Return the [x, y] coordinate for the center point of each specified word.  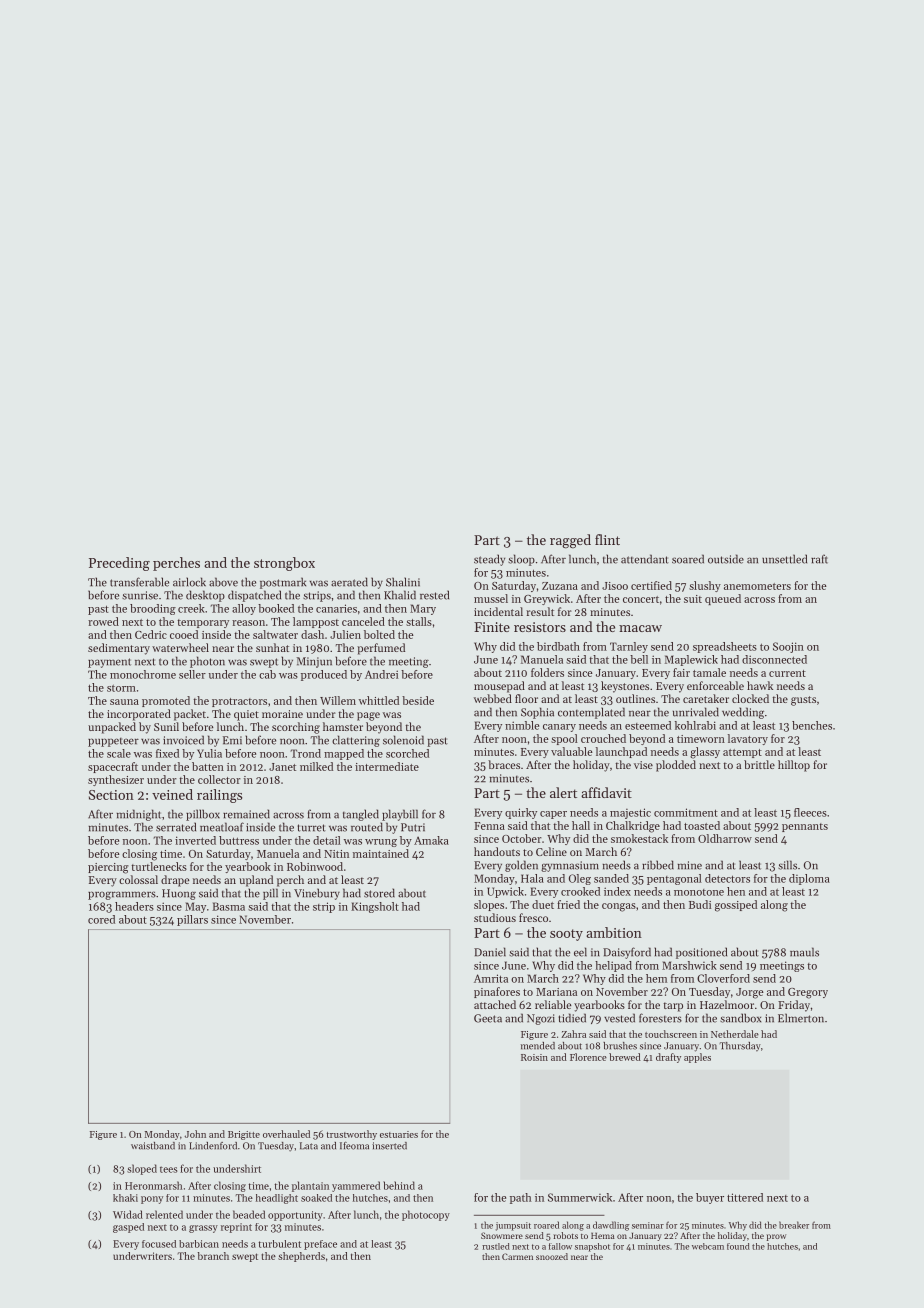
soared [688, 559]
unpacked [112, 728]
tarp [673, 1007]
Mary [423, 609]
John [195, 1134]
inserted [389, 1146]
